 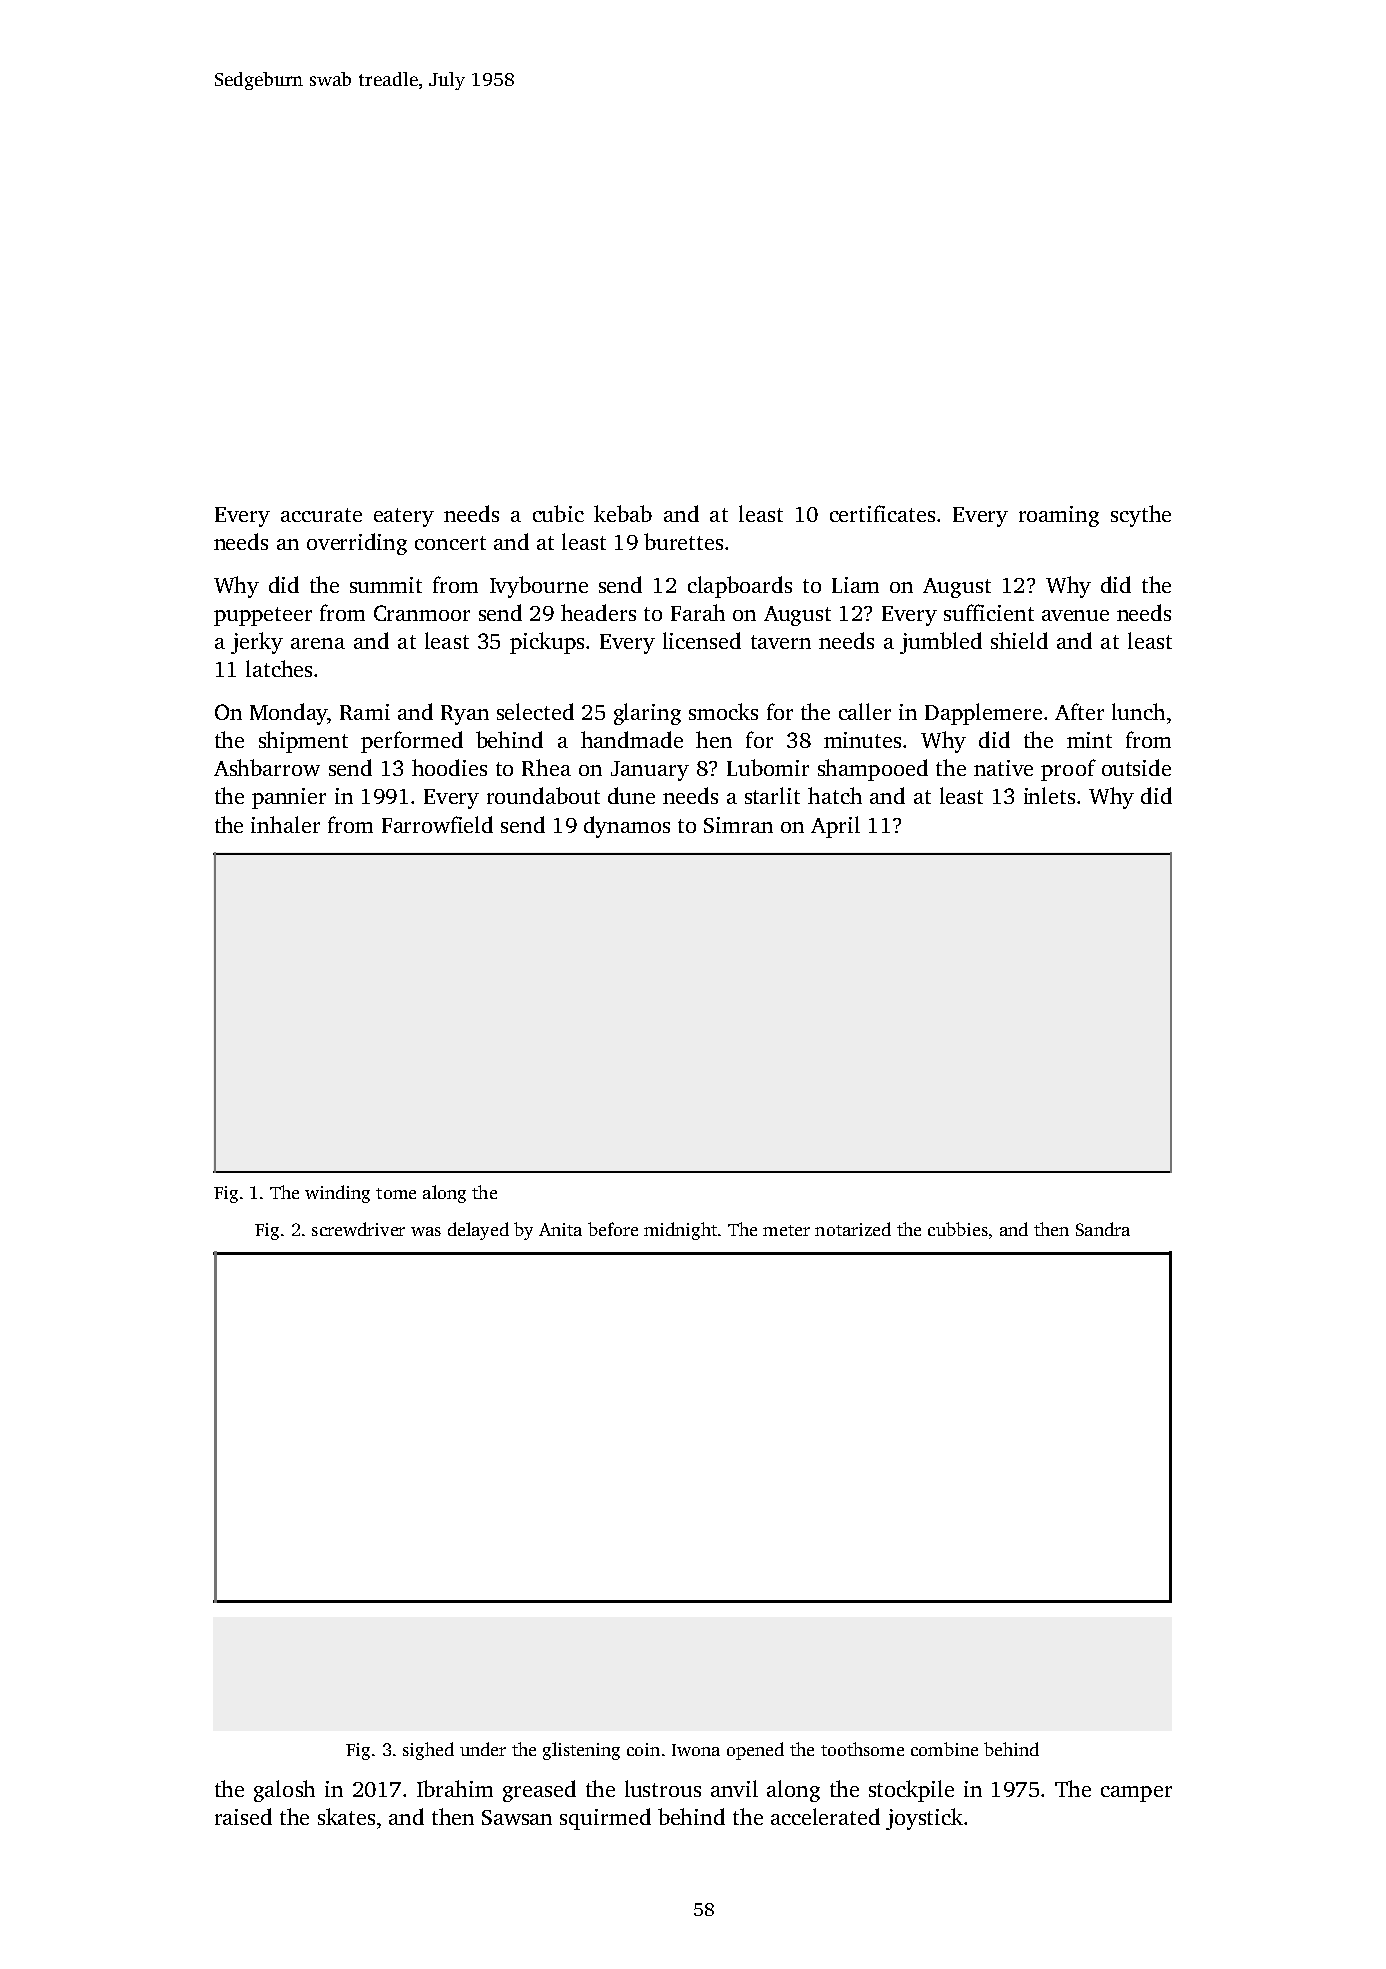 What do you see at coordinates (243, 1816) in the page?
I see `raised` at bounding box center [243, 1816].
